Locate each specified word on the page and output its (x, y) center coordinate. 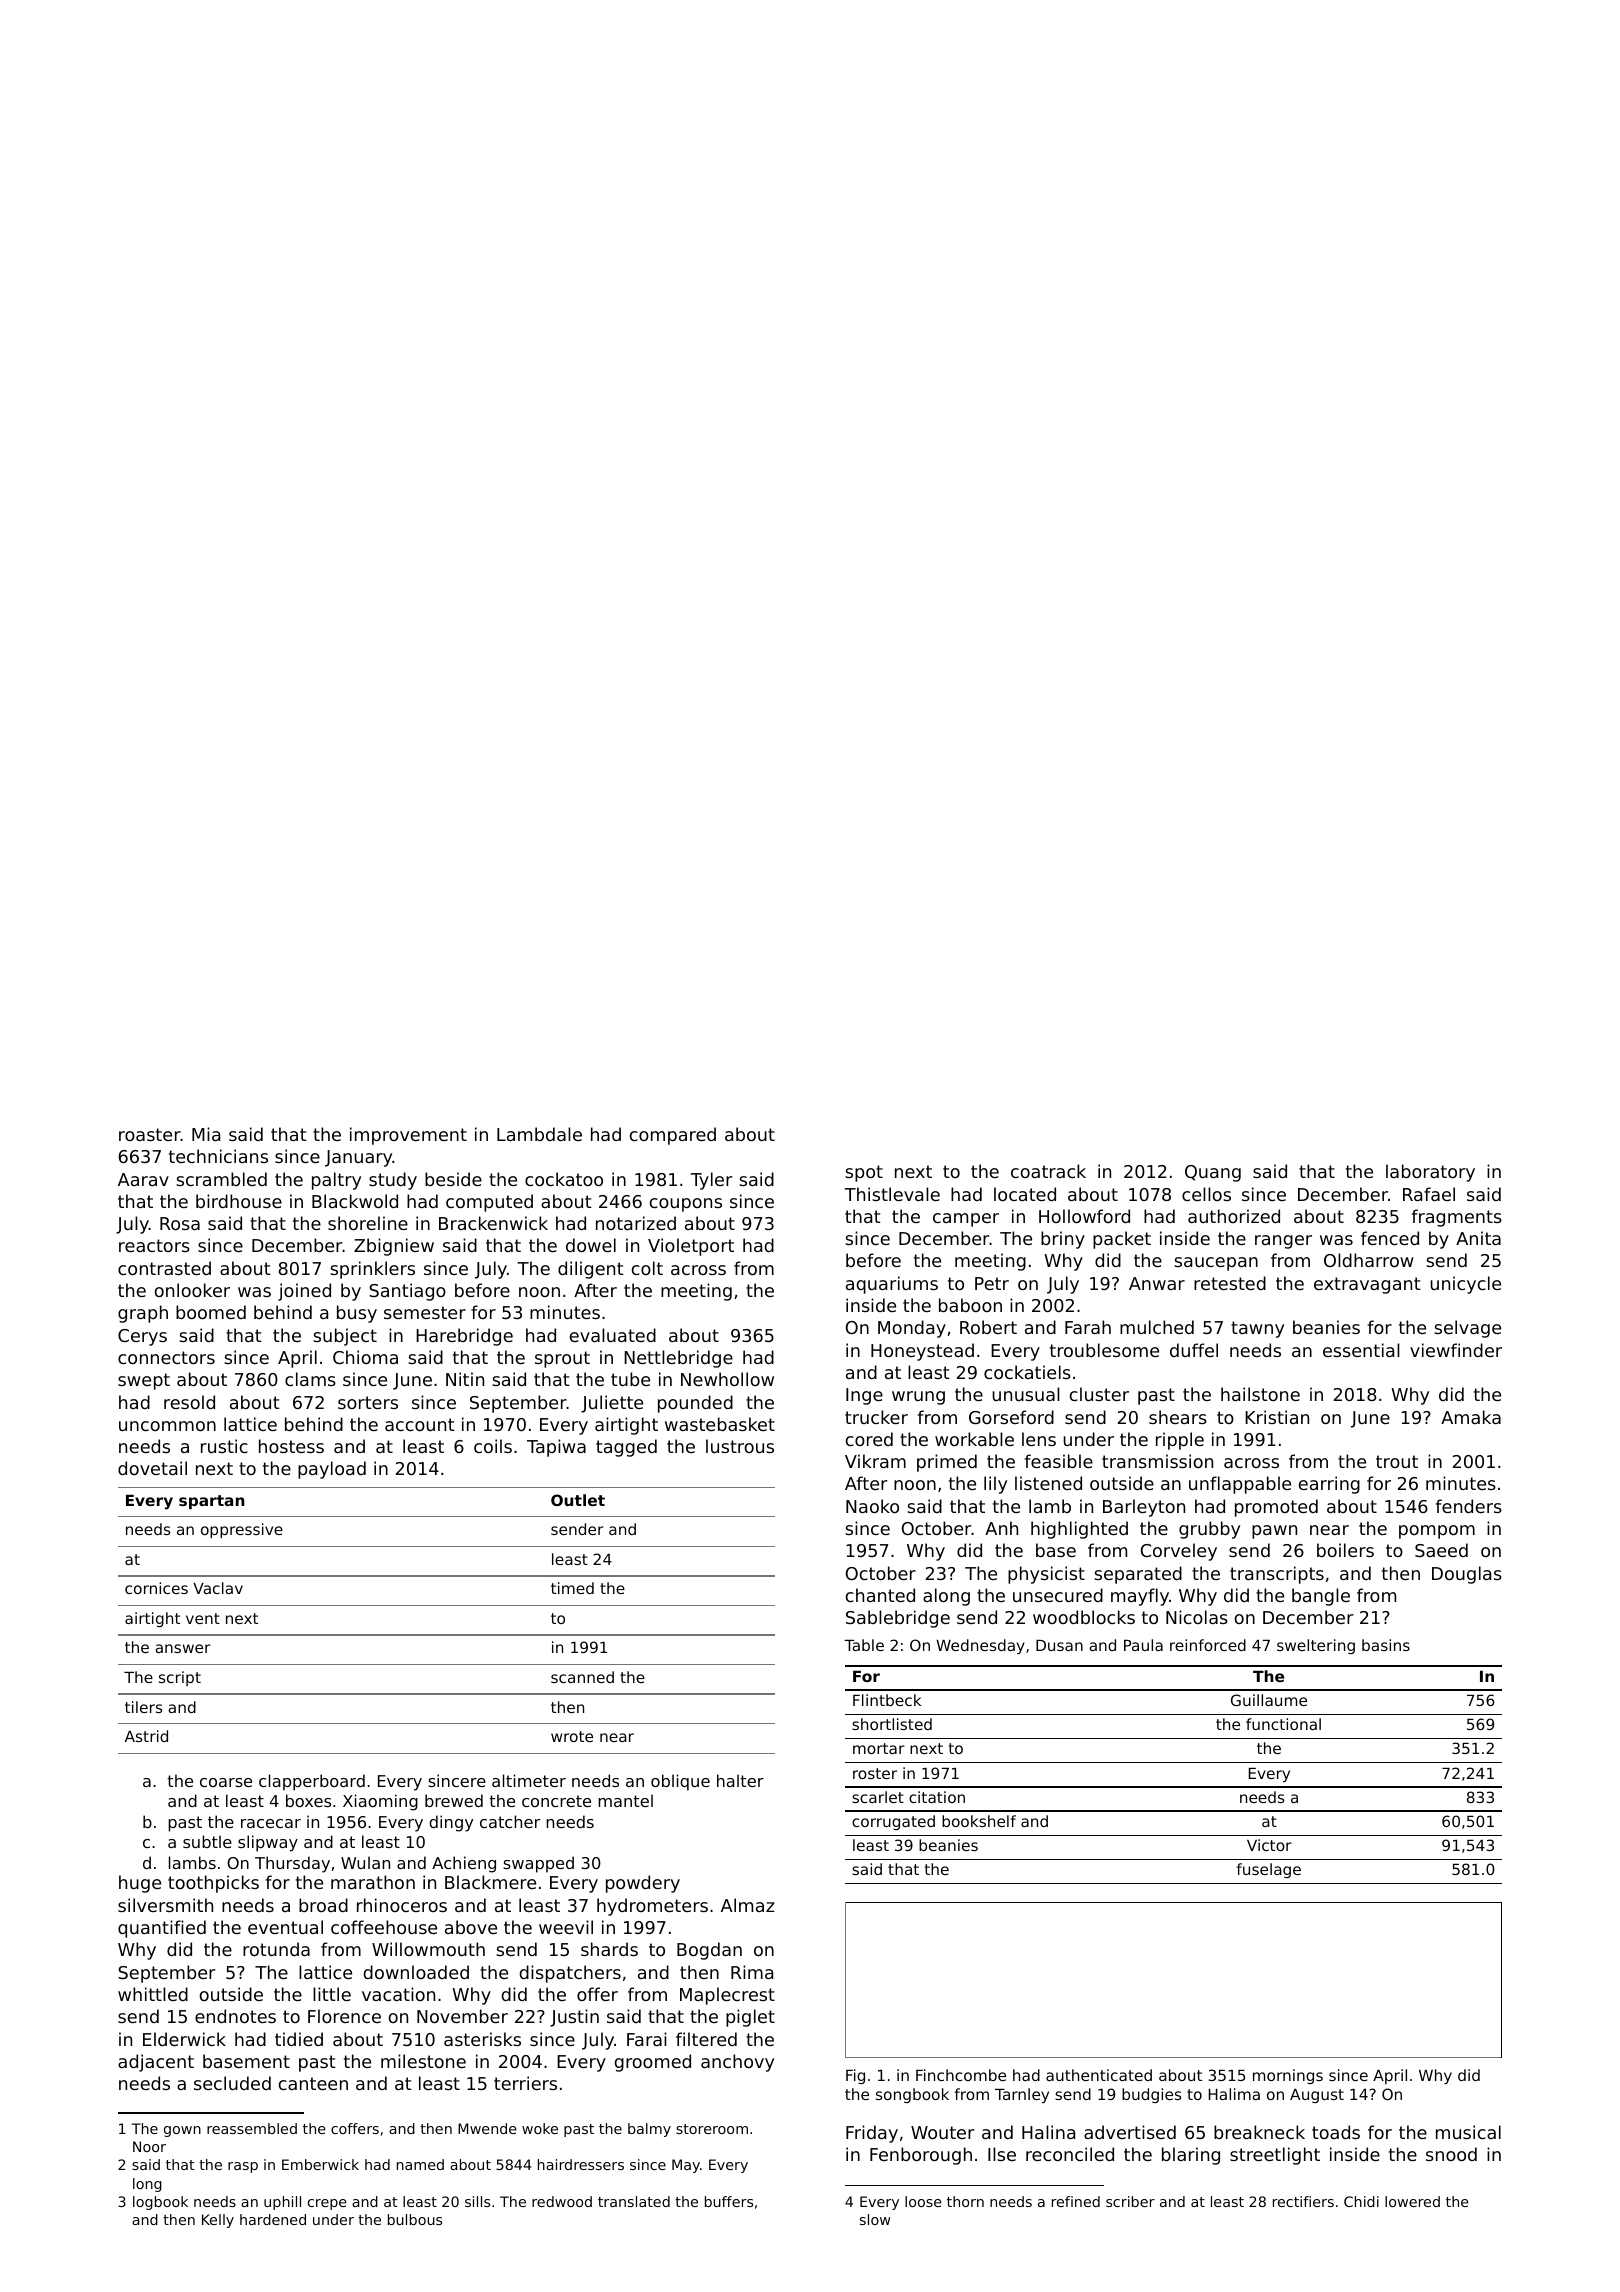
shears (1178, 1417)
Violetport (691, 1247)
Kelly (218, 2221)
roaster (150, 1134)
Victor (1269, 1845)
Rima (752, 1972)
